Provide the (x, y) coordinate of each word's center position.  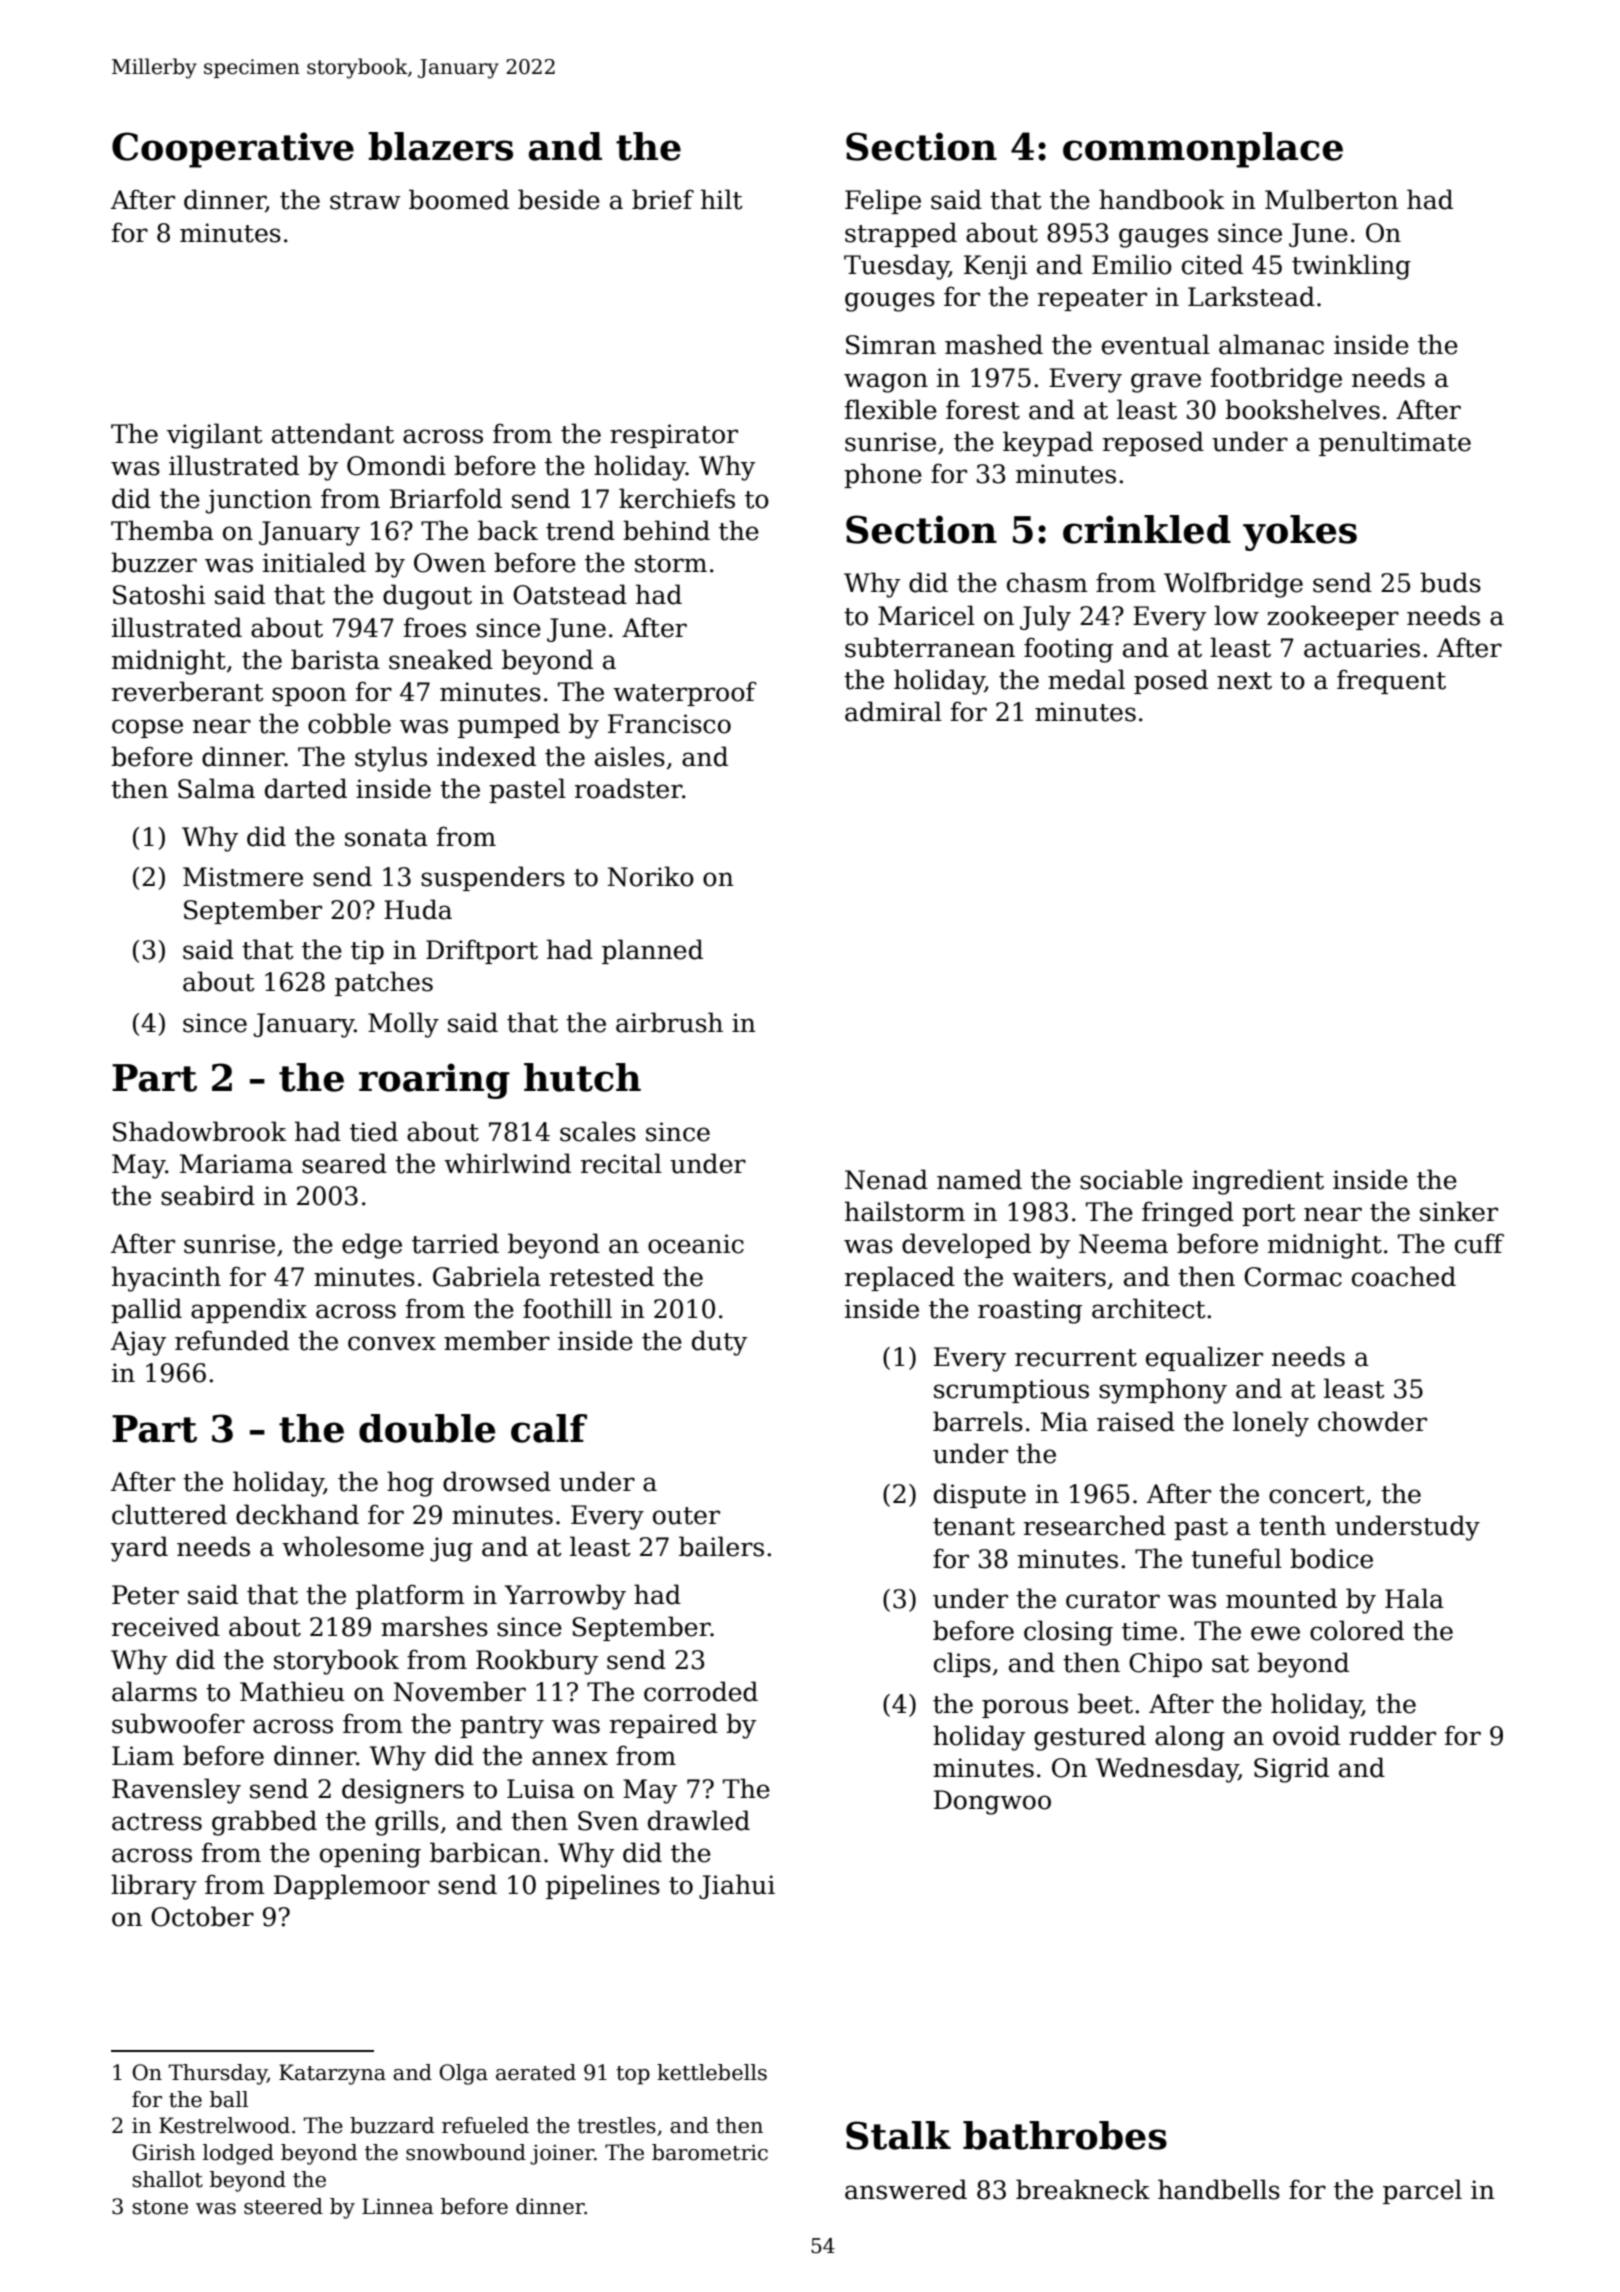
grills (407, 1823)
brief (663, 199)
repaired (664, 1725)
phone (883, 475)
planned (652, 951)
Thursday (218, 2074)
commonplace (1203, 150)
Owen (450, 563)
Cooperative (233, 150)
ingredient (1258, 1182)
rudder (1392, 1735)
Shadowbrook (199, 1131)
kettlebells (712, 2072)
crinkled (1147, 529)
